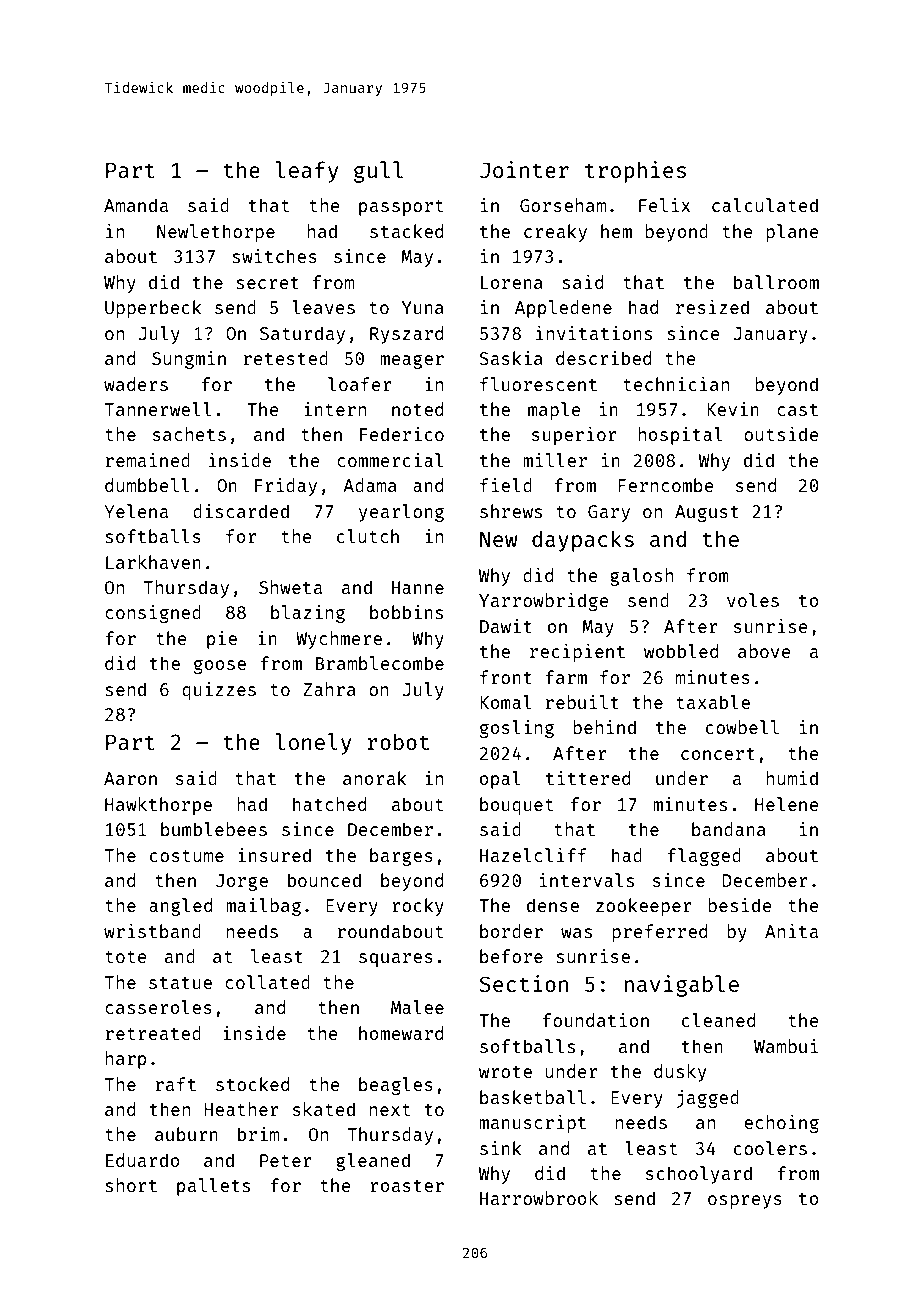  Describe the element at coordinates (707, 513) in the page. I see `August` at that location.
